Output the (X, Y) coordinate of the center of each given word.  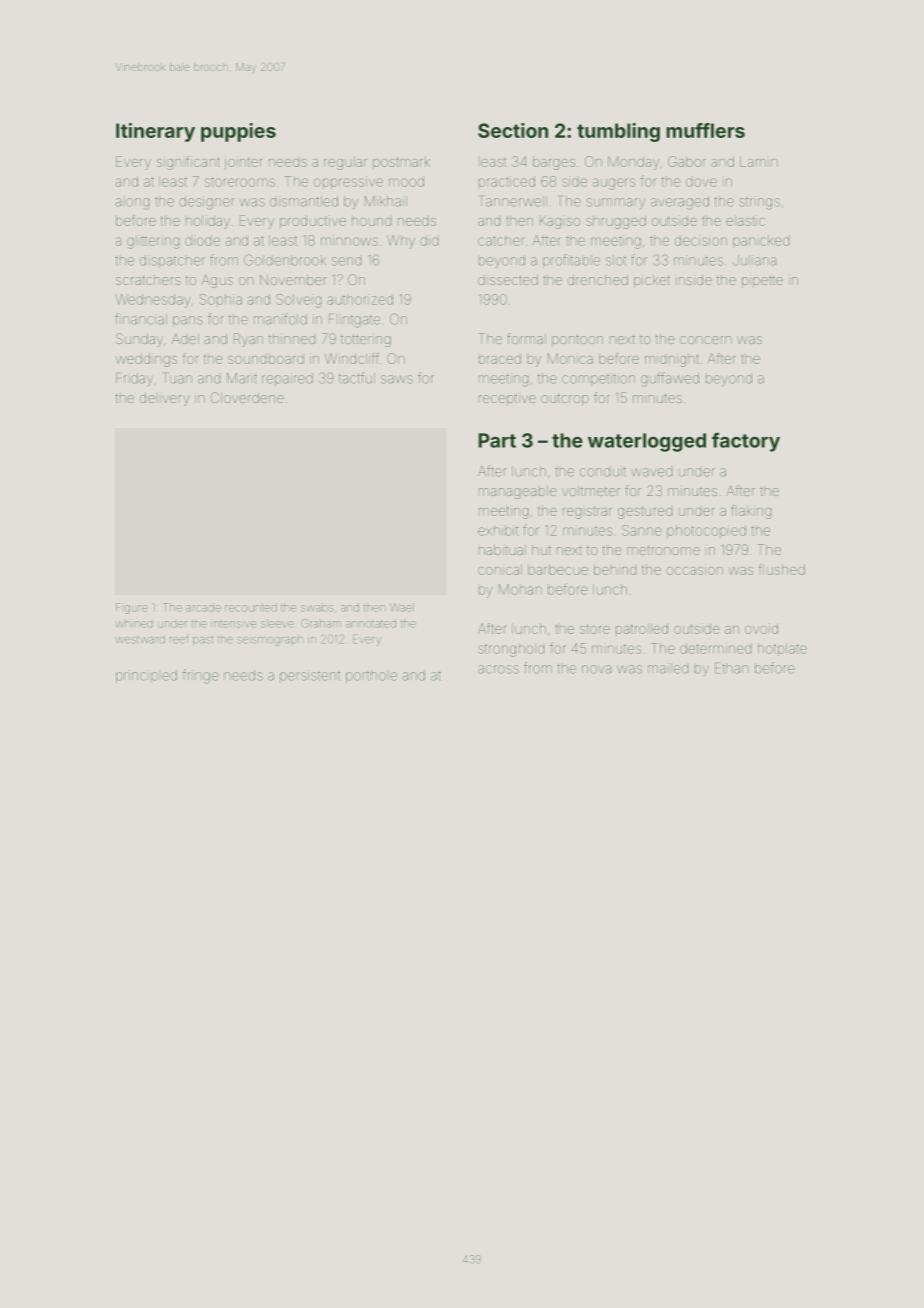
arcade (203, 608)
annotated (371, 624)
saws (397, 379)
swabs (317, 607)
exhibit (498, 530)
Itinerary (155, 132)
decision (701, 240)
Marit (242, 378)
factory (746, 442)
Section (513, 130)
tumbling (618, 132)
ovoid (761, 628)
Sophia (220, 299)
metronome (663, 550)
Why (401, 242)
